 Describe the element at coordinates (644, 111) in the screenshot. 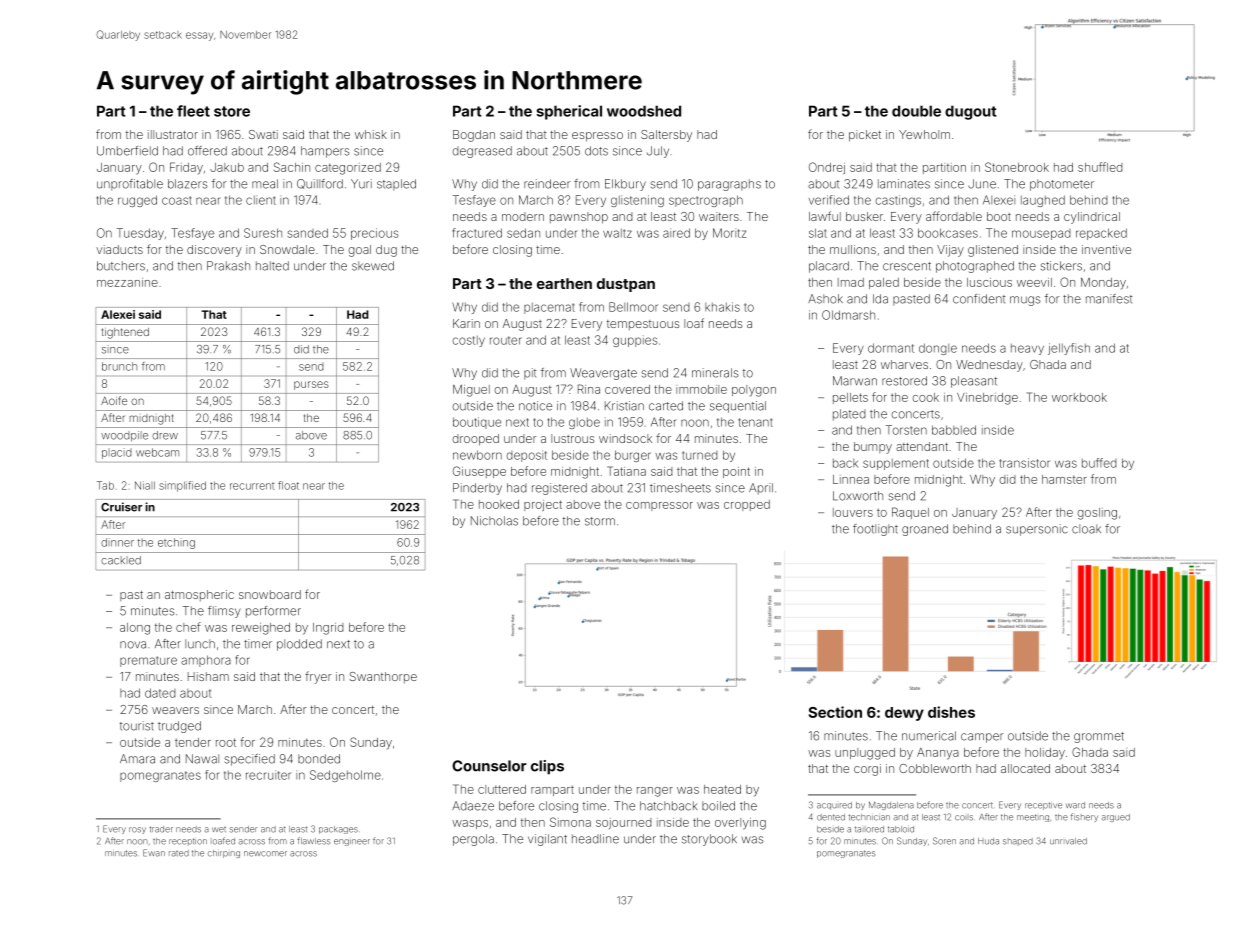

I see `woodshed` at that location.
